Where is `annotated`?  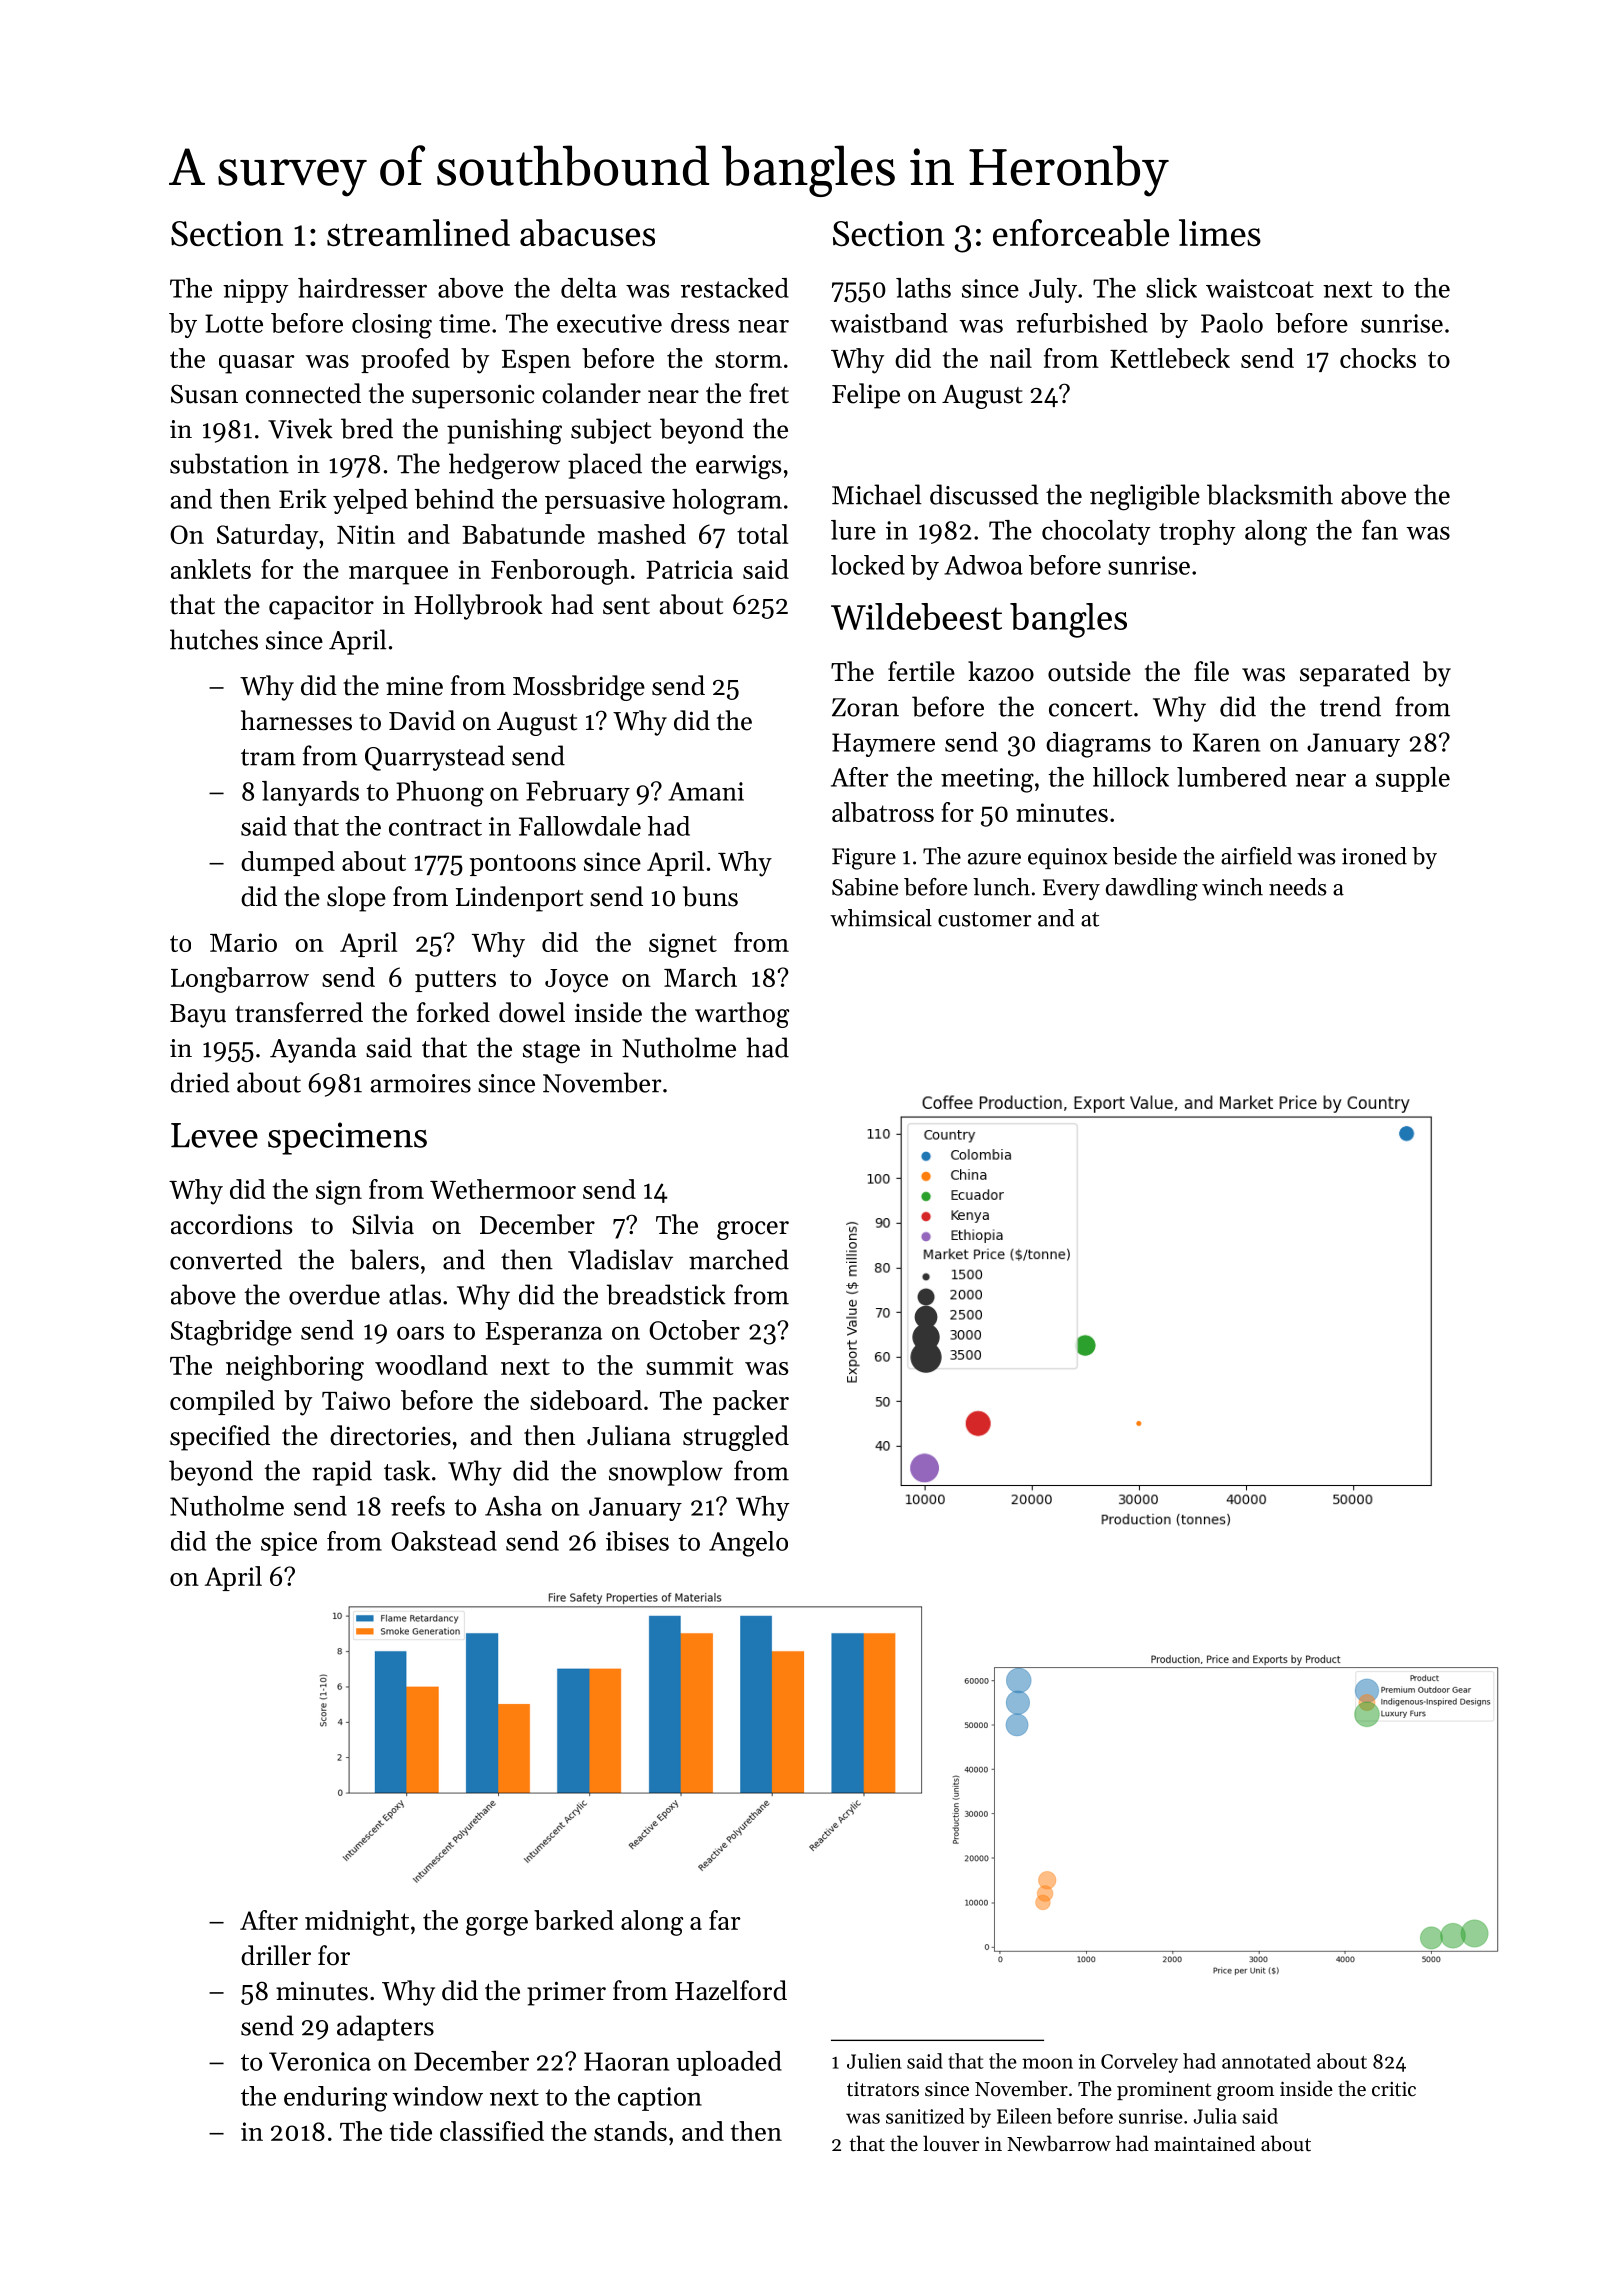
annotated is located at coordinates (1266, 2061).
